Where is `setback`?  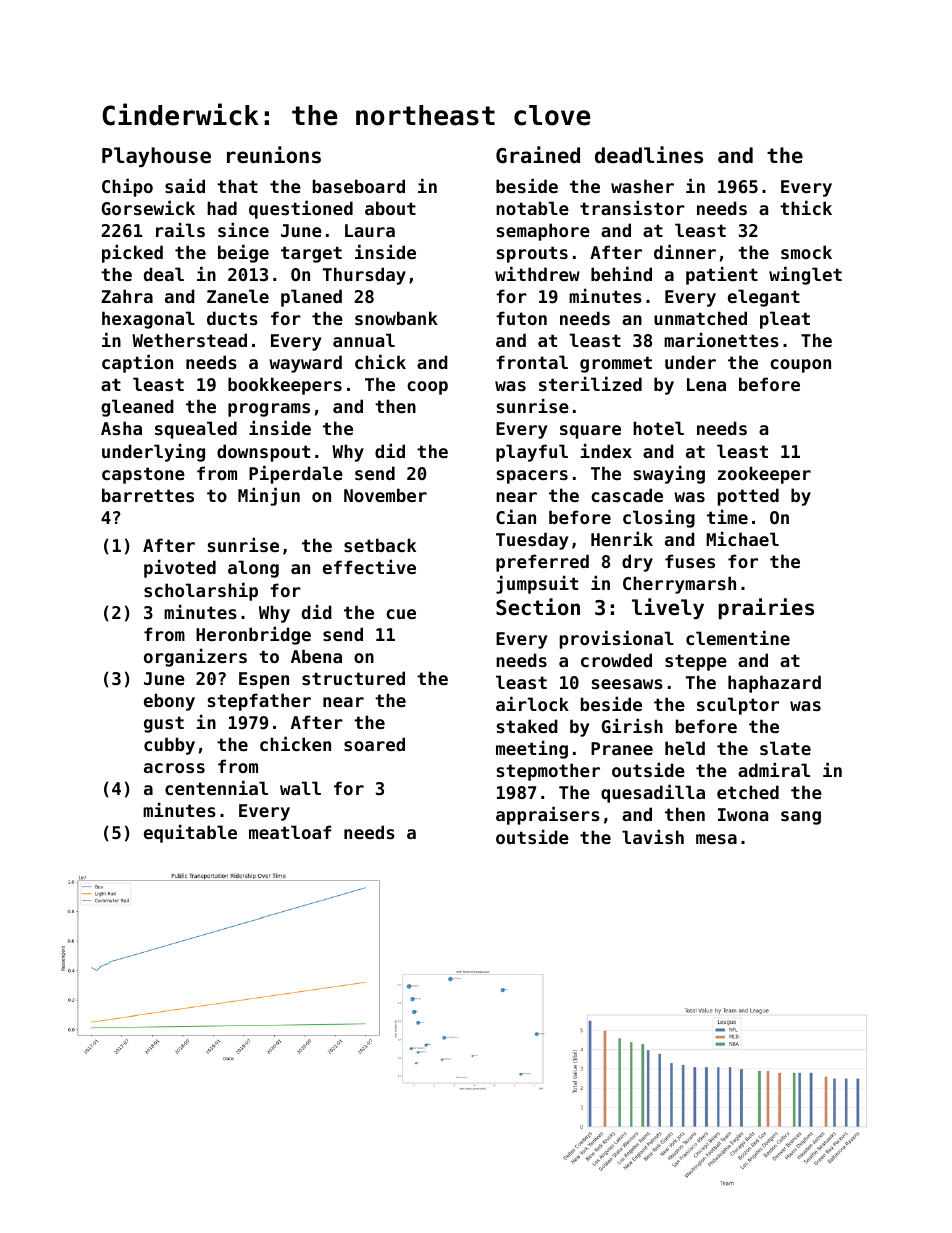
setback is located at coordinates (380, 545).
